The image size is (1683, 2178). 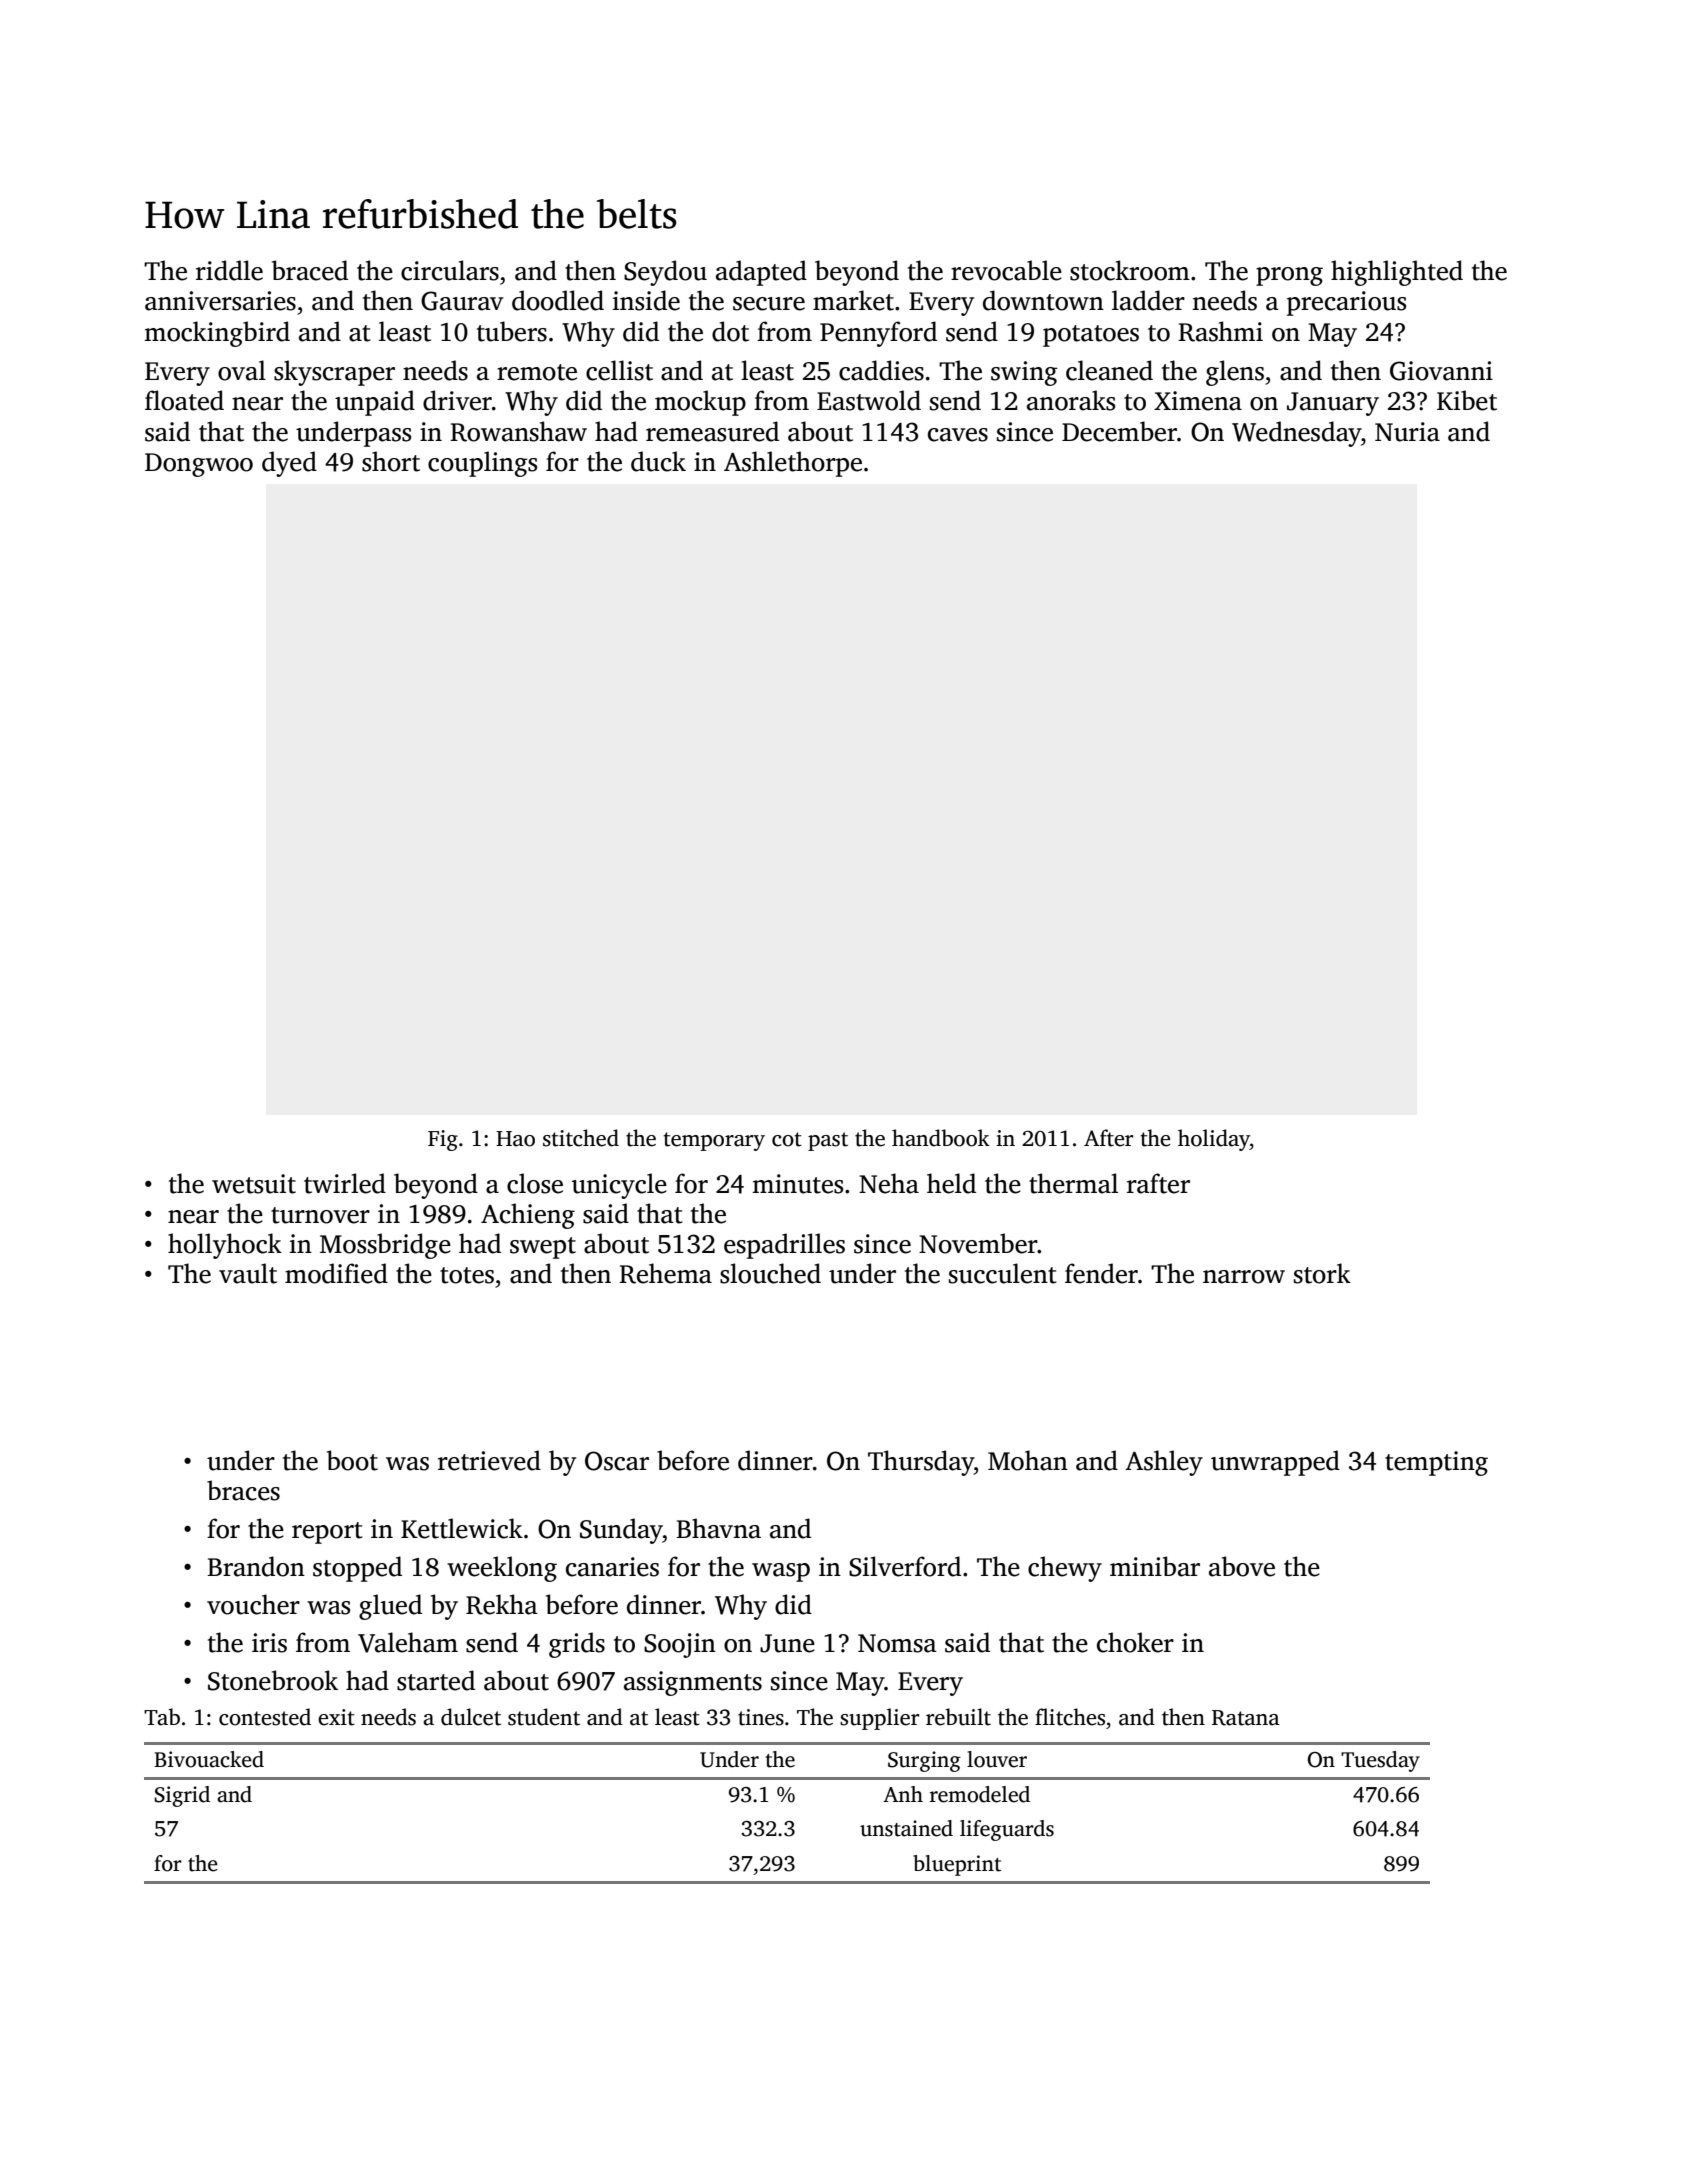 I want to click on dyed, so click(x=289, y=464).
